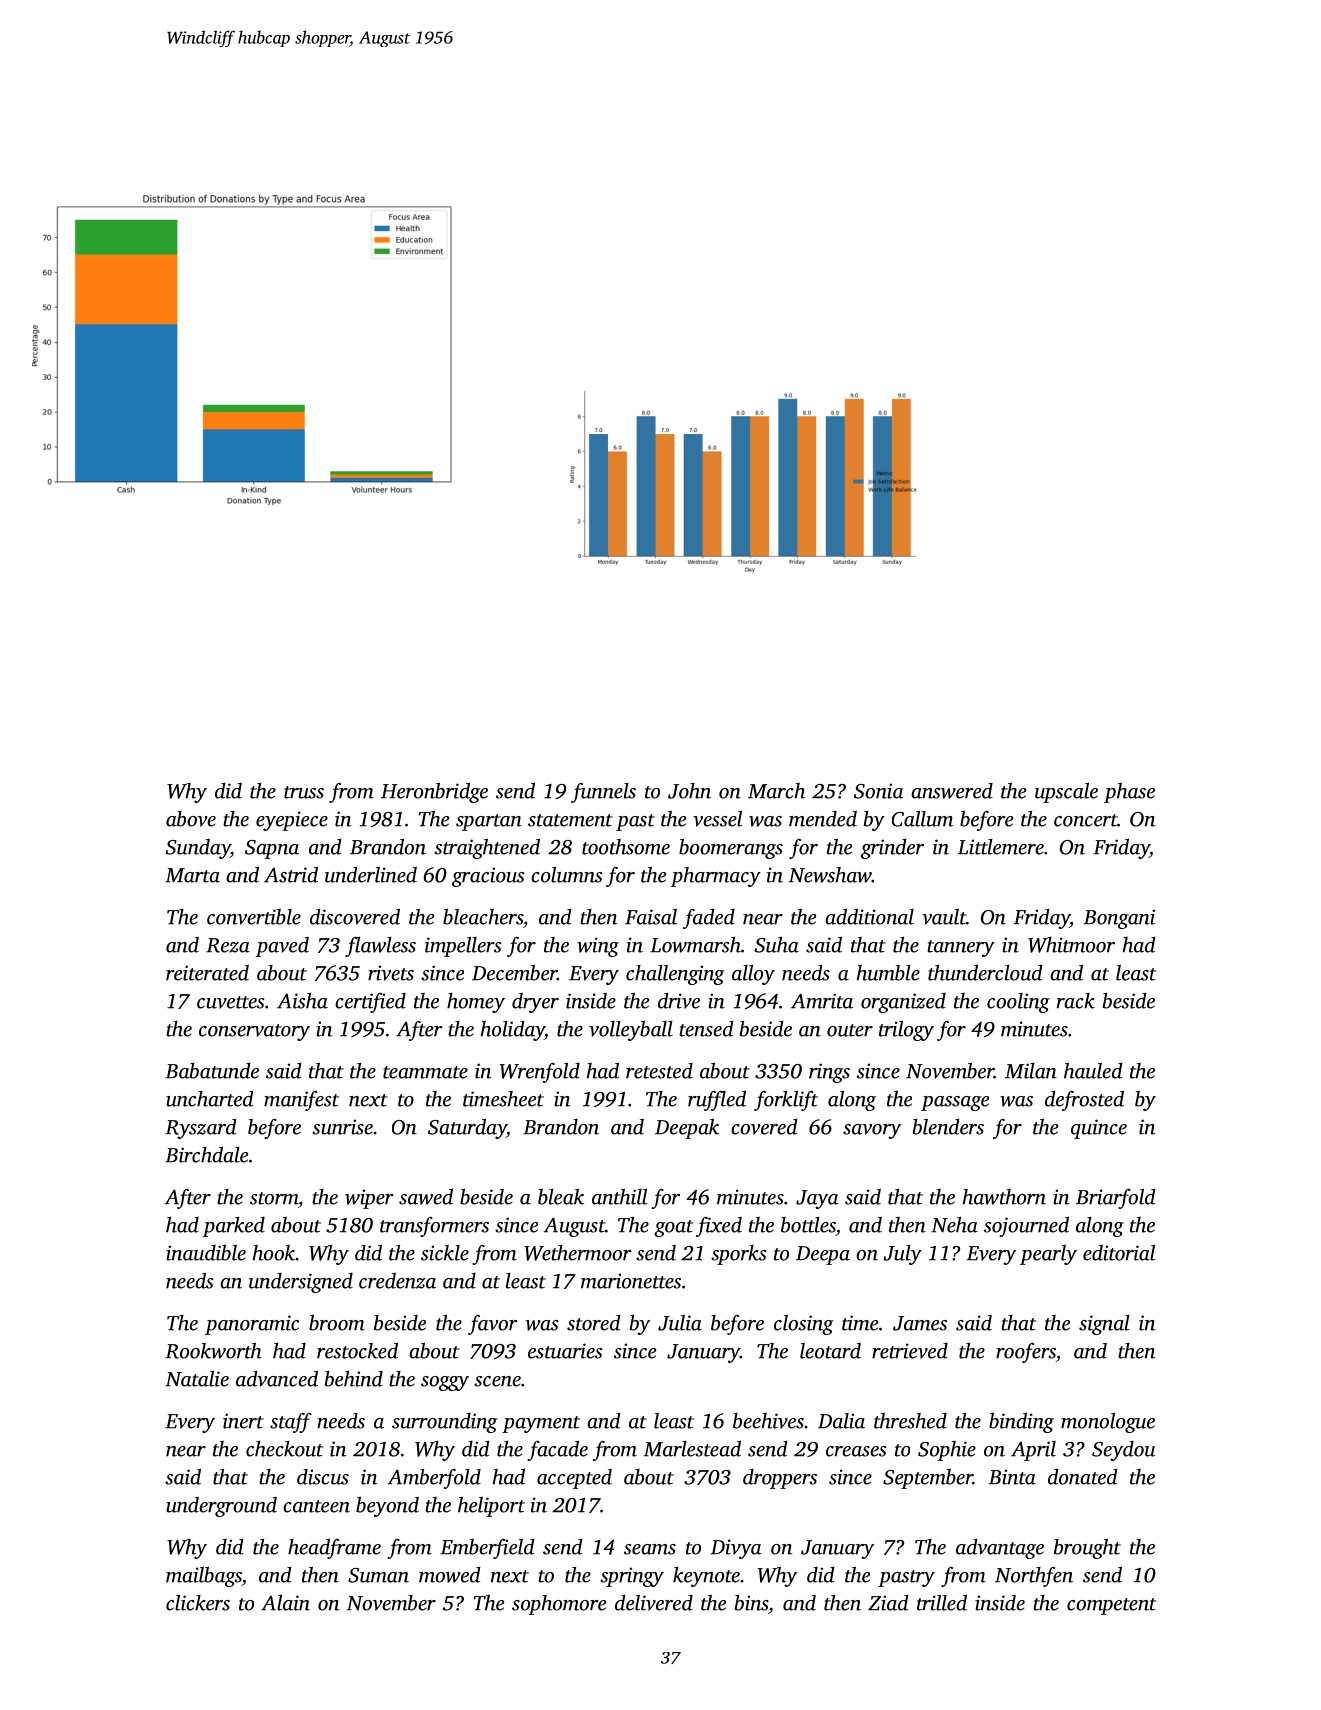 Image resolution: width=1321 pixels, height=1710 pixels. I want to click on sophomore, so click(559, 1605).
